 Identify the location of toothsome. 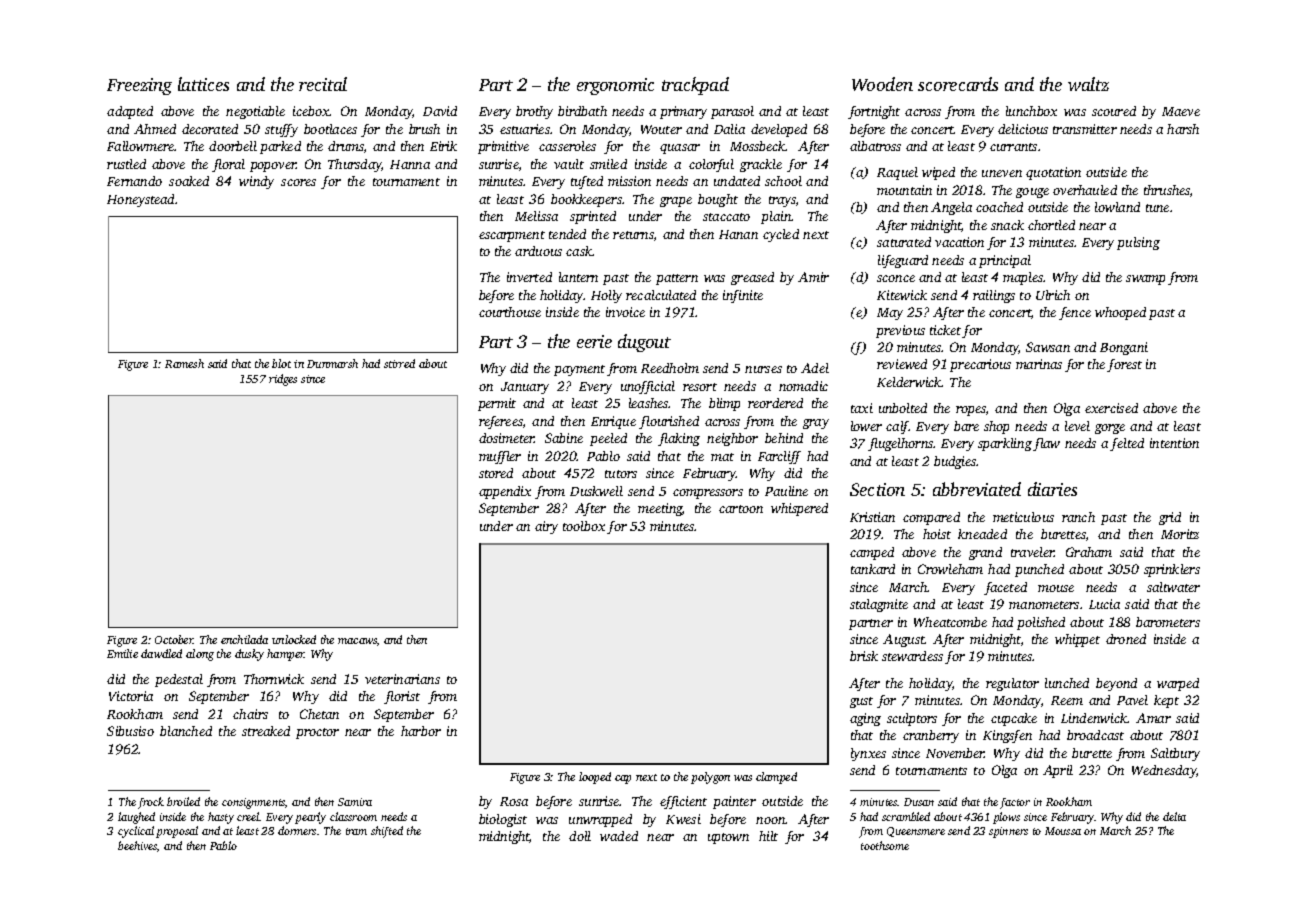
(885, 845).
